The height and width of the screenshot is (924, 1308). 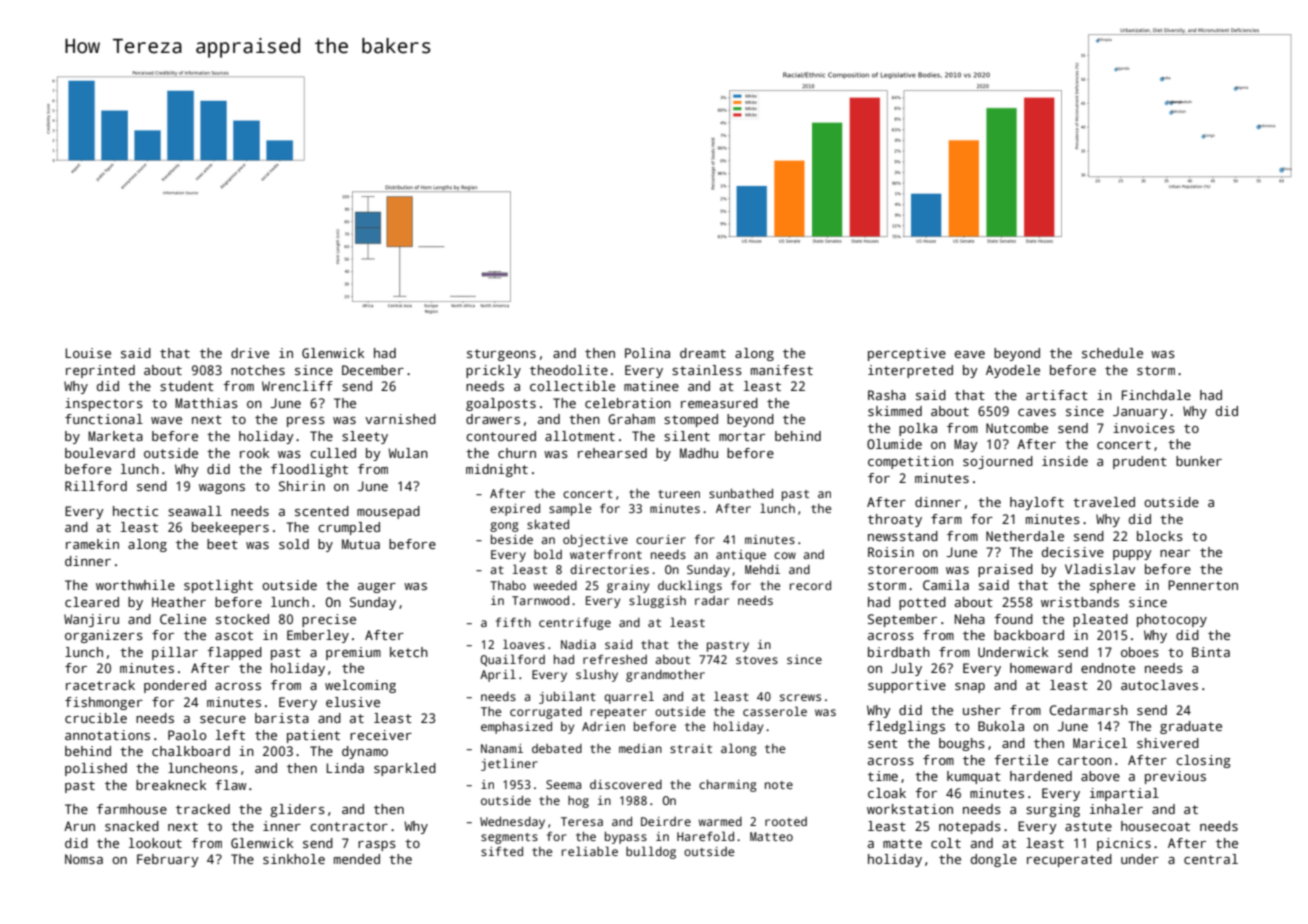 I want to click on sifted, so click(x=502, y=851).
